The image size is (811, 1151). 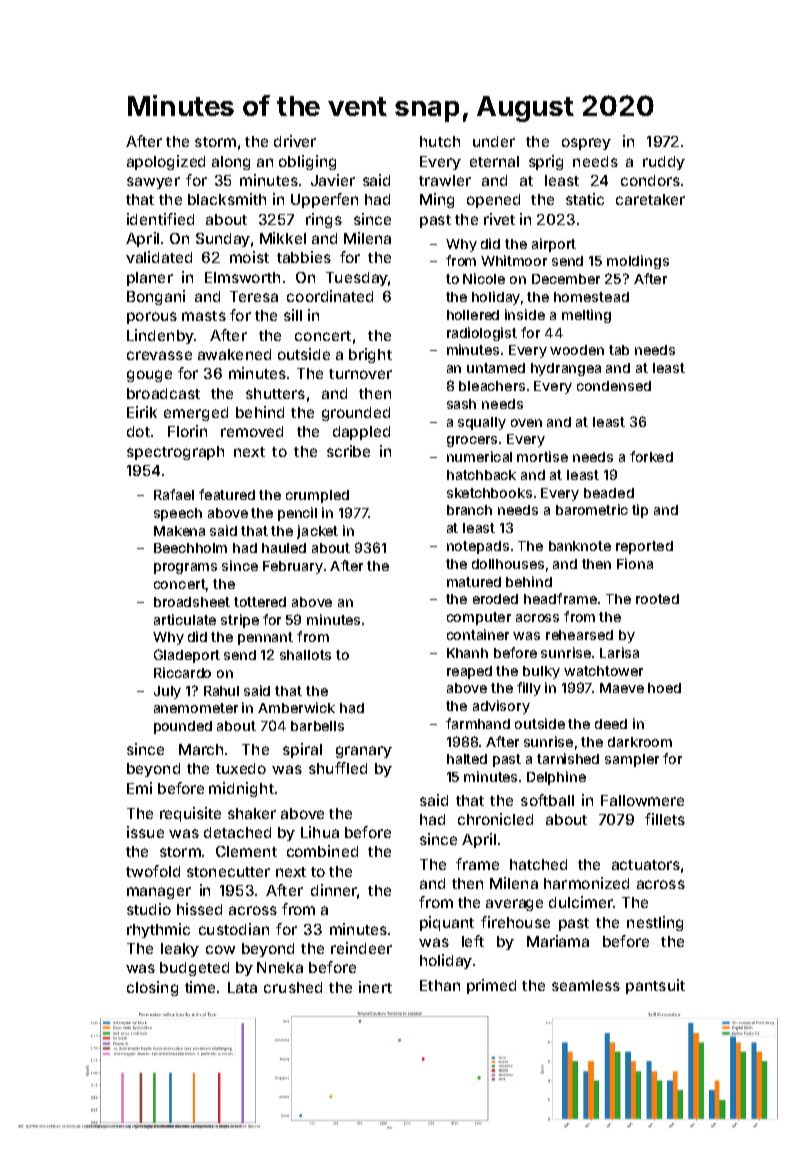 What do you see at coordinates (199, 909) in the page?
I see `hissed` at bounding box center [199, 909].
